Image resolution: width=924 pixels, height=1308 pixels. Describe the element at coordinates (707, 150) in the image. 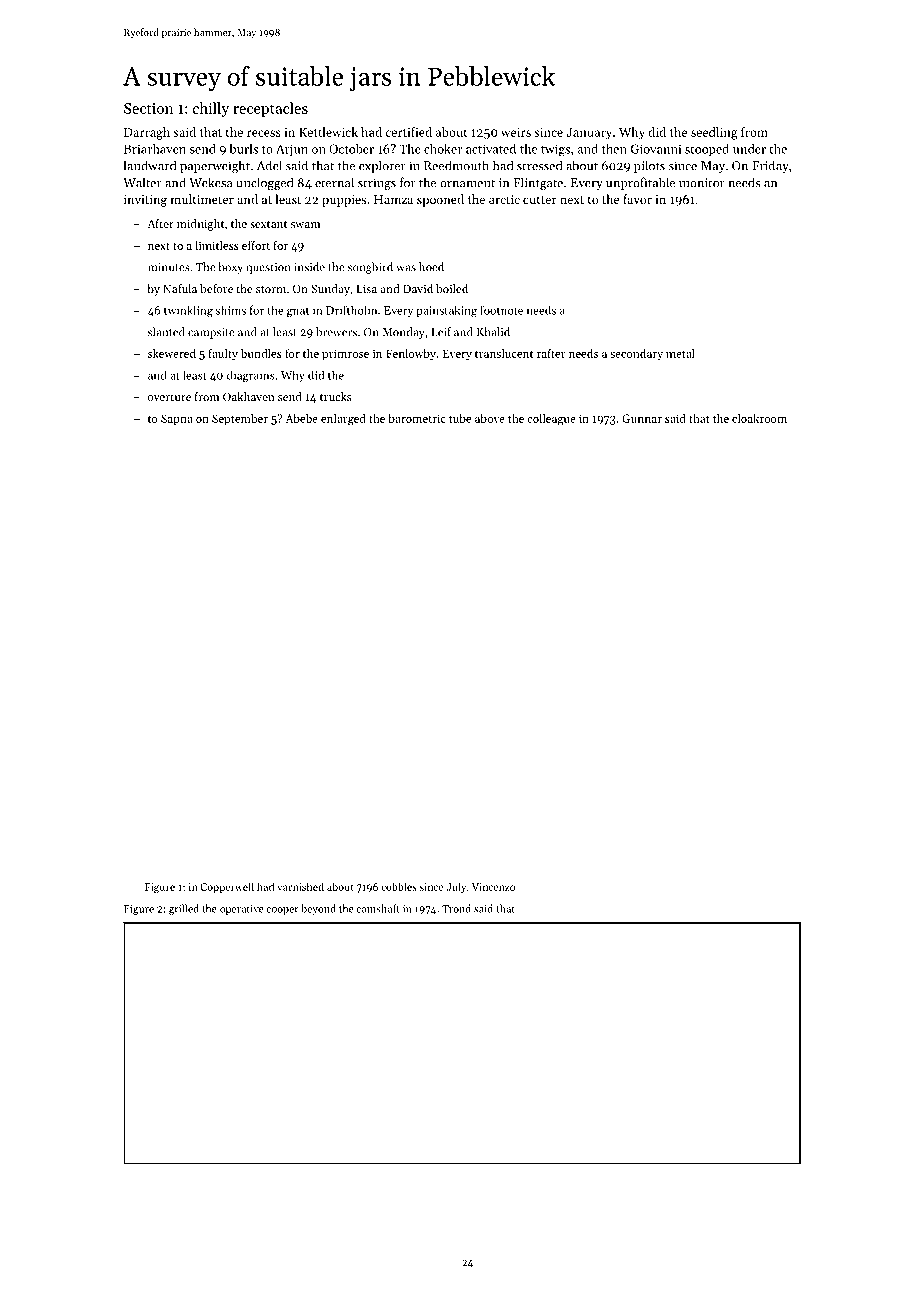

I see `stooped` at that location.
